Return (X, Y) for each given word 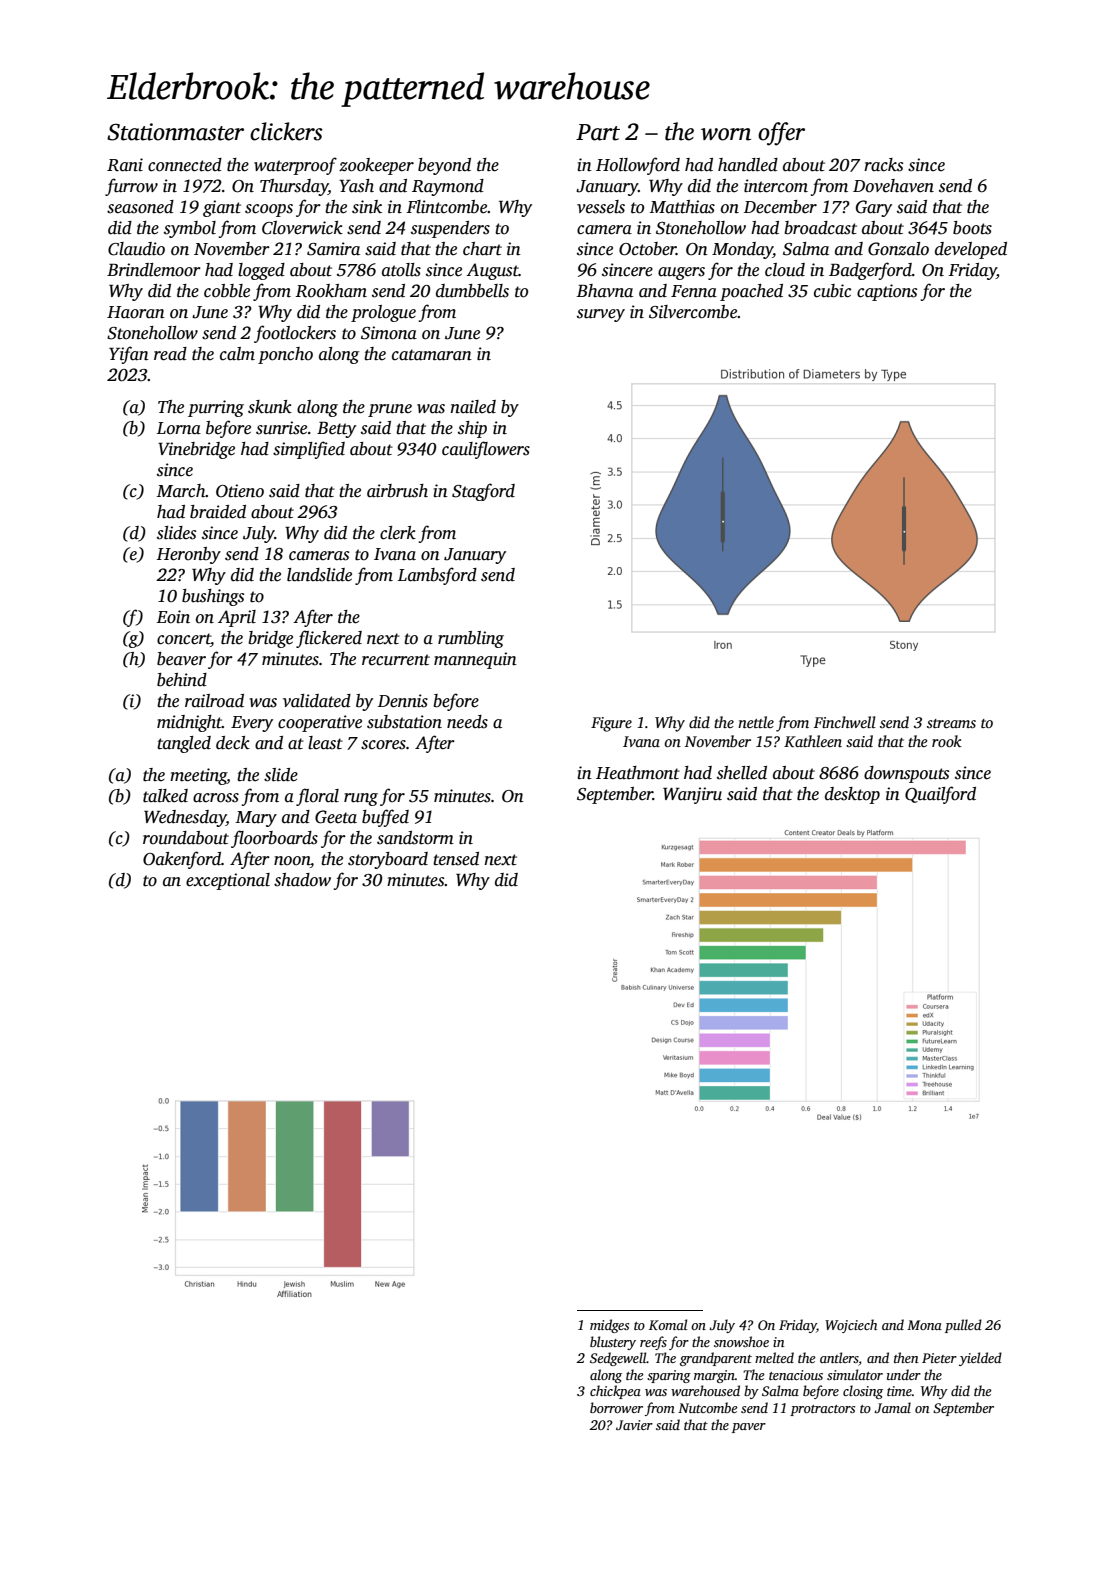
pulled (963, 1326)
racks (883, 165)
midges (609, 1326)
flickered (329, 639)
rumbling (471, 639)
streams (951, 723)
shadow (302, 880)
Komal (668, 1324)
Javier (634, 1425)
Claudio (136, 249)
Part (598, 132)
